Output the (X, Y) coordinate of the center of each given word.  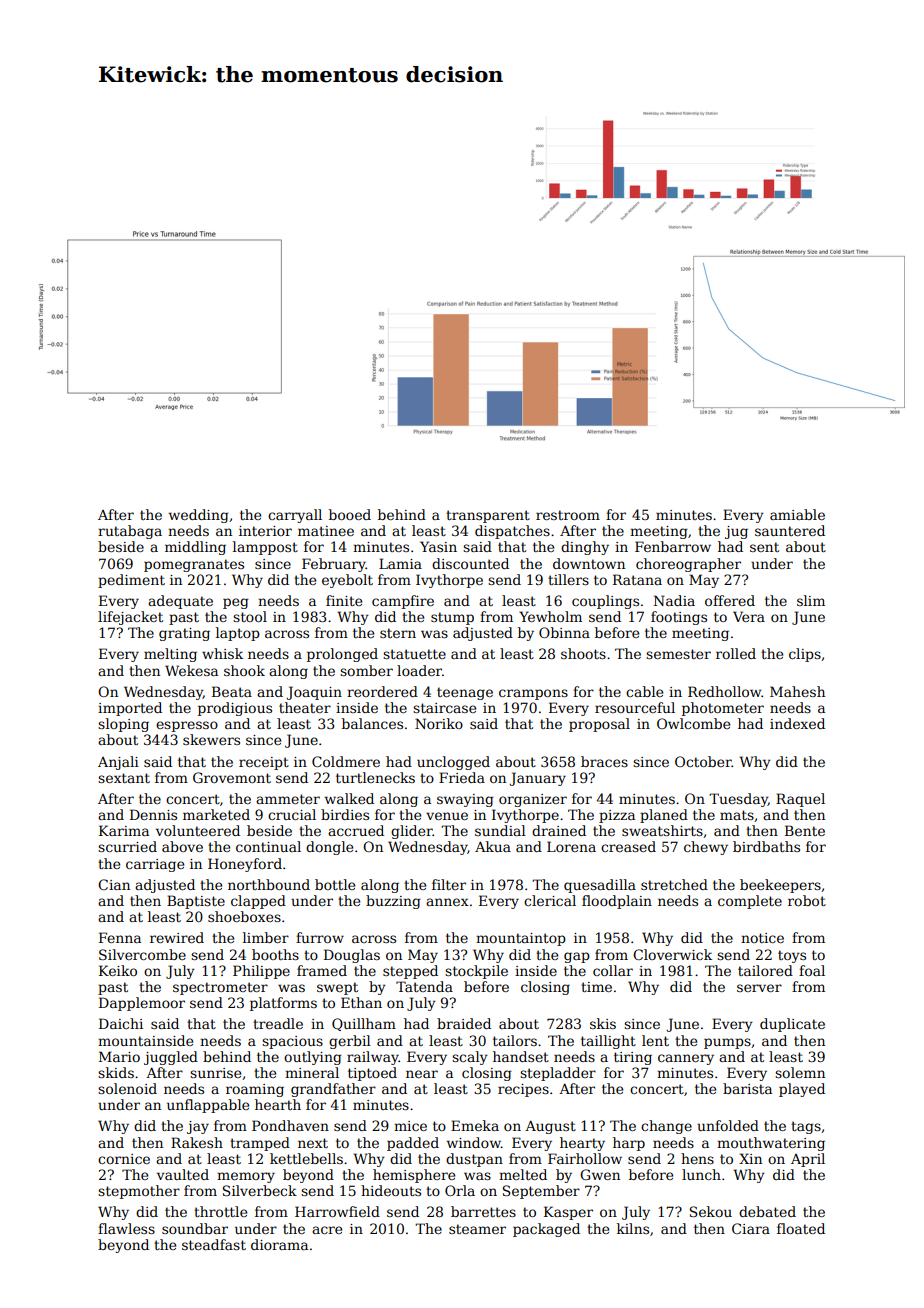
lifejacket (130, 618)
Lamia (400, 563)
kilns (633, 1228)
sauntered (790, 530)
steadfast (214, 1244)
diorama (279, 1244)
